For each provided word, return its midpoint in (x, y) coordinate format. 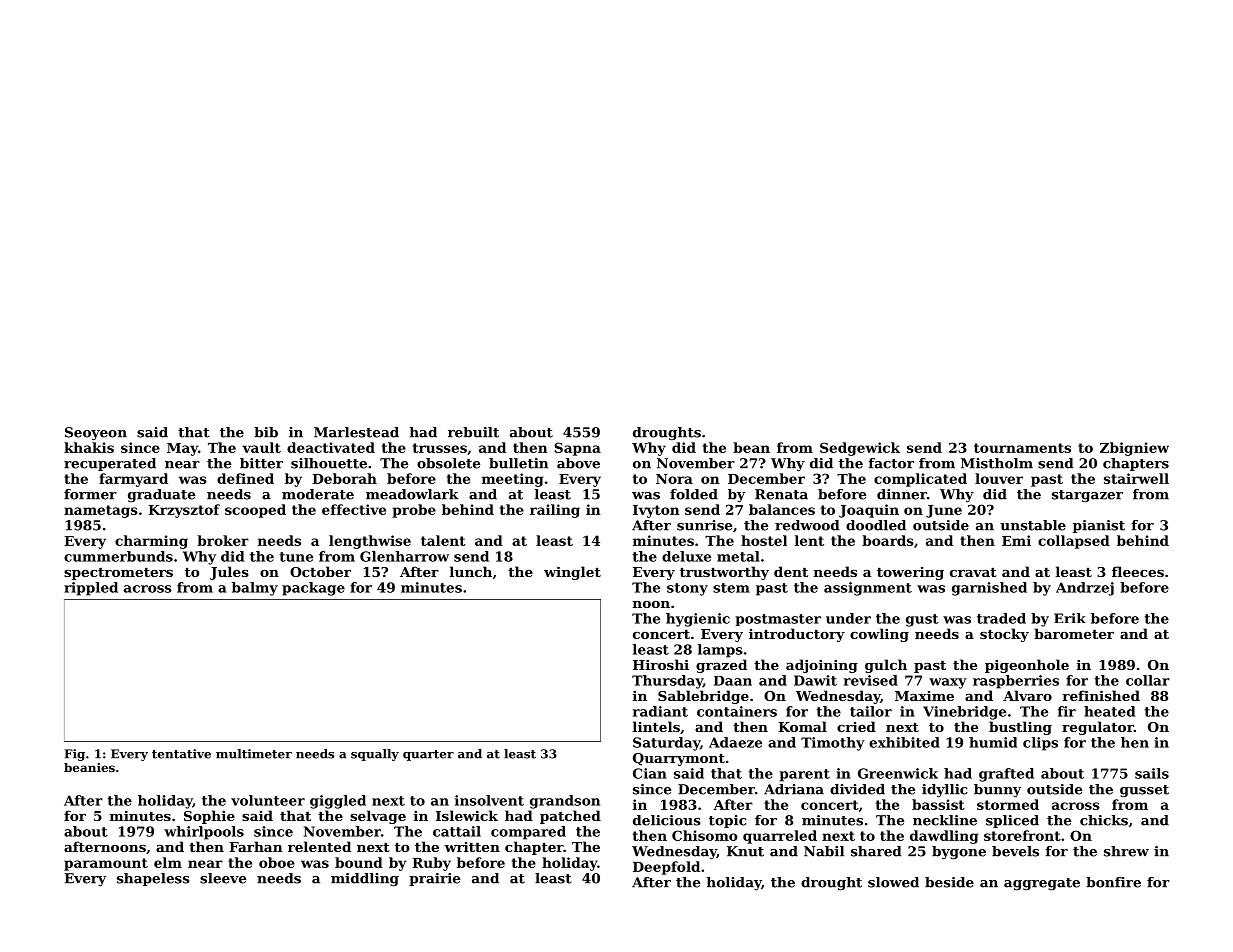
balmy (255, 589)
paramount (106, 864)
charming (151, 542)
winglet (572, 573)
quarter (428, 755)
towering (910, 573)
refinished (1101, 695)
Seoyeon (96, 433)
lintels (656, 726)
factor (891, 463)
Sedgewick (860, 449)
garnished (989, 589)
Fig (75, 755)
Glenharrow (404, 556)
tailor (871, 711)
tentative (181, 754)
